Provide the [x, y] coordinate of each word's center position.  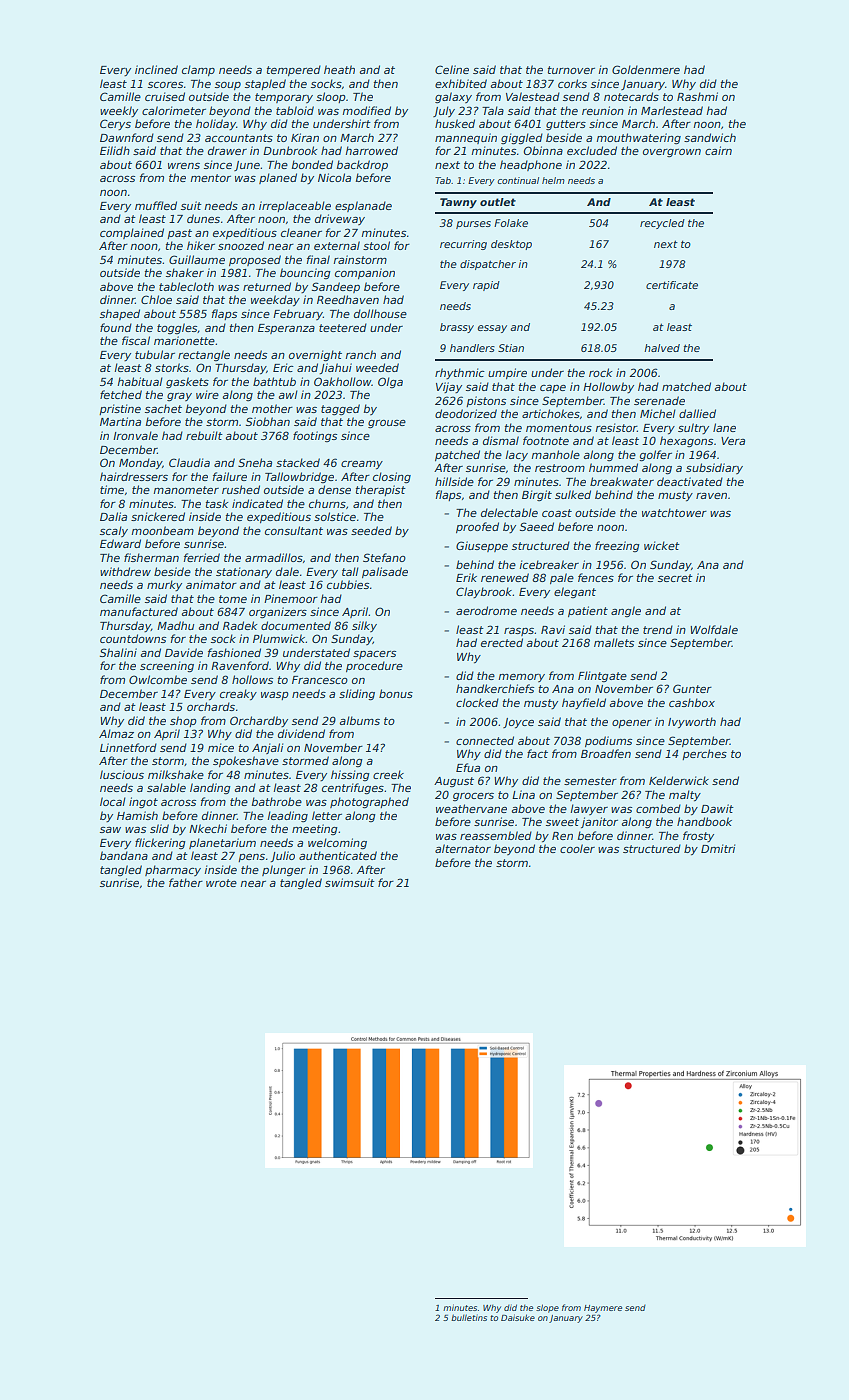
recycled [662, 224]
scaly [114, 531]
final [318, 259]
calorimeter [174, 110]
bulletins [469, 1317]
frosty [698, 836]
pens [251, 858]
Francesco [320, 680]
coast [557, 513]
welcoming [337, 844]
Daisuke [518, 1317]
